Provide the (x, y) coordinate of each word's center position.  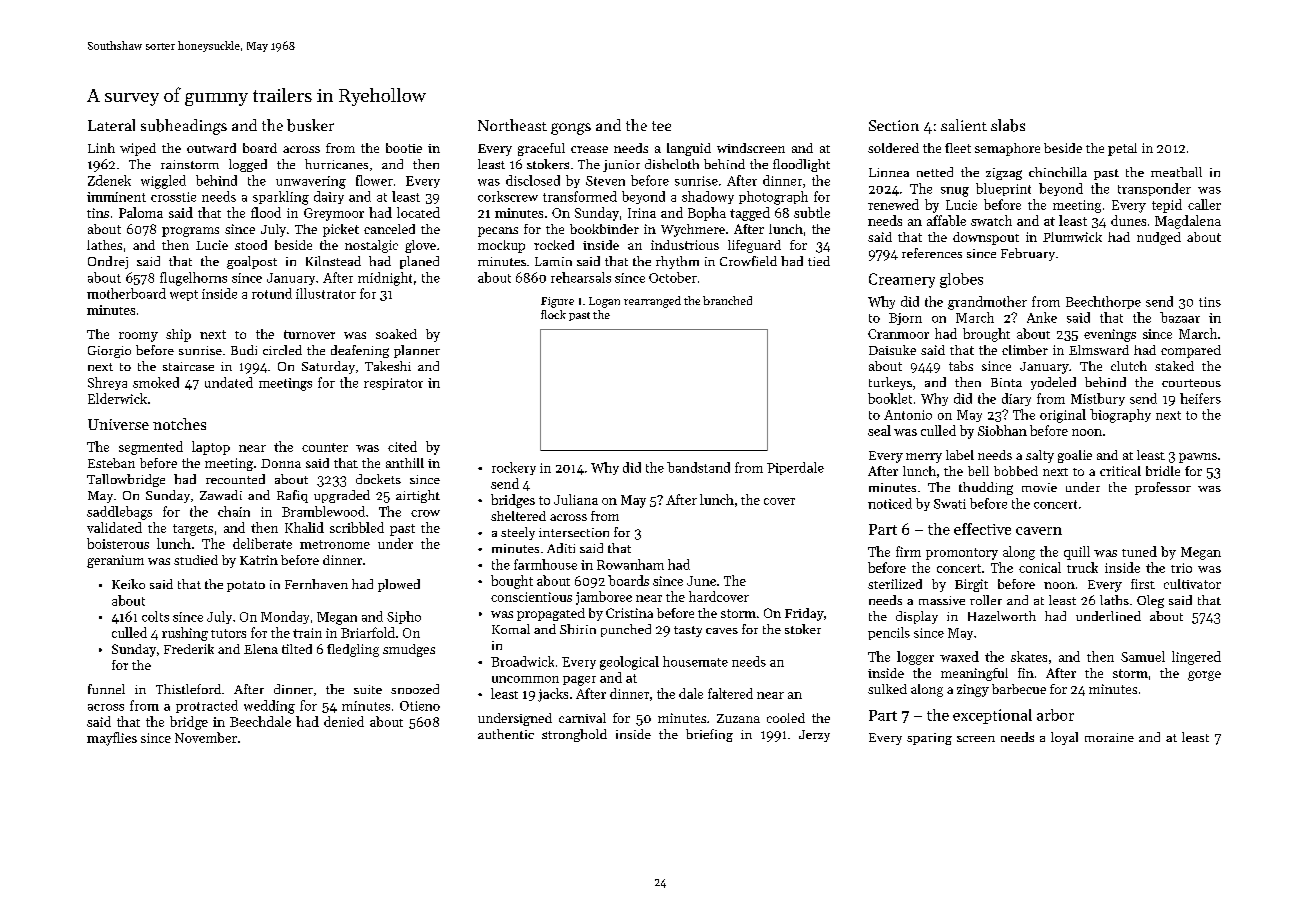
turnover (309, 334)
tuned (1139, 551)
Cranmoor (898, 334)
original (1063, 416)
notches (179, 424)
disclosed (533, 180)
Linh (101, 148)
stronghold (574, 735)
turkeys (890, 383)
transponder (1154, 189)
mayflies (112, 739)
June (701, 581)
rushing (185, 634)
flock (553, 314)
